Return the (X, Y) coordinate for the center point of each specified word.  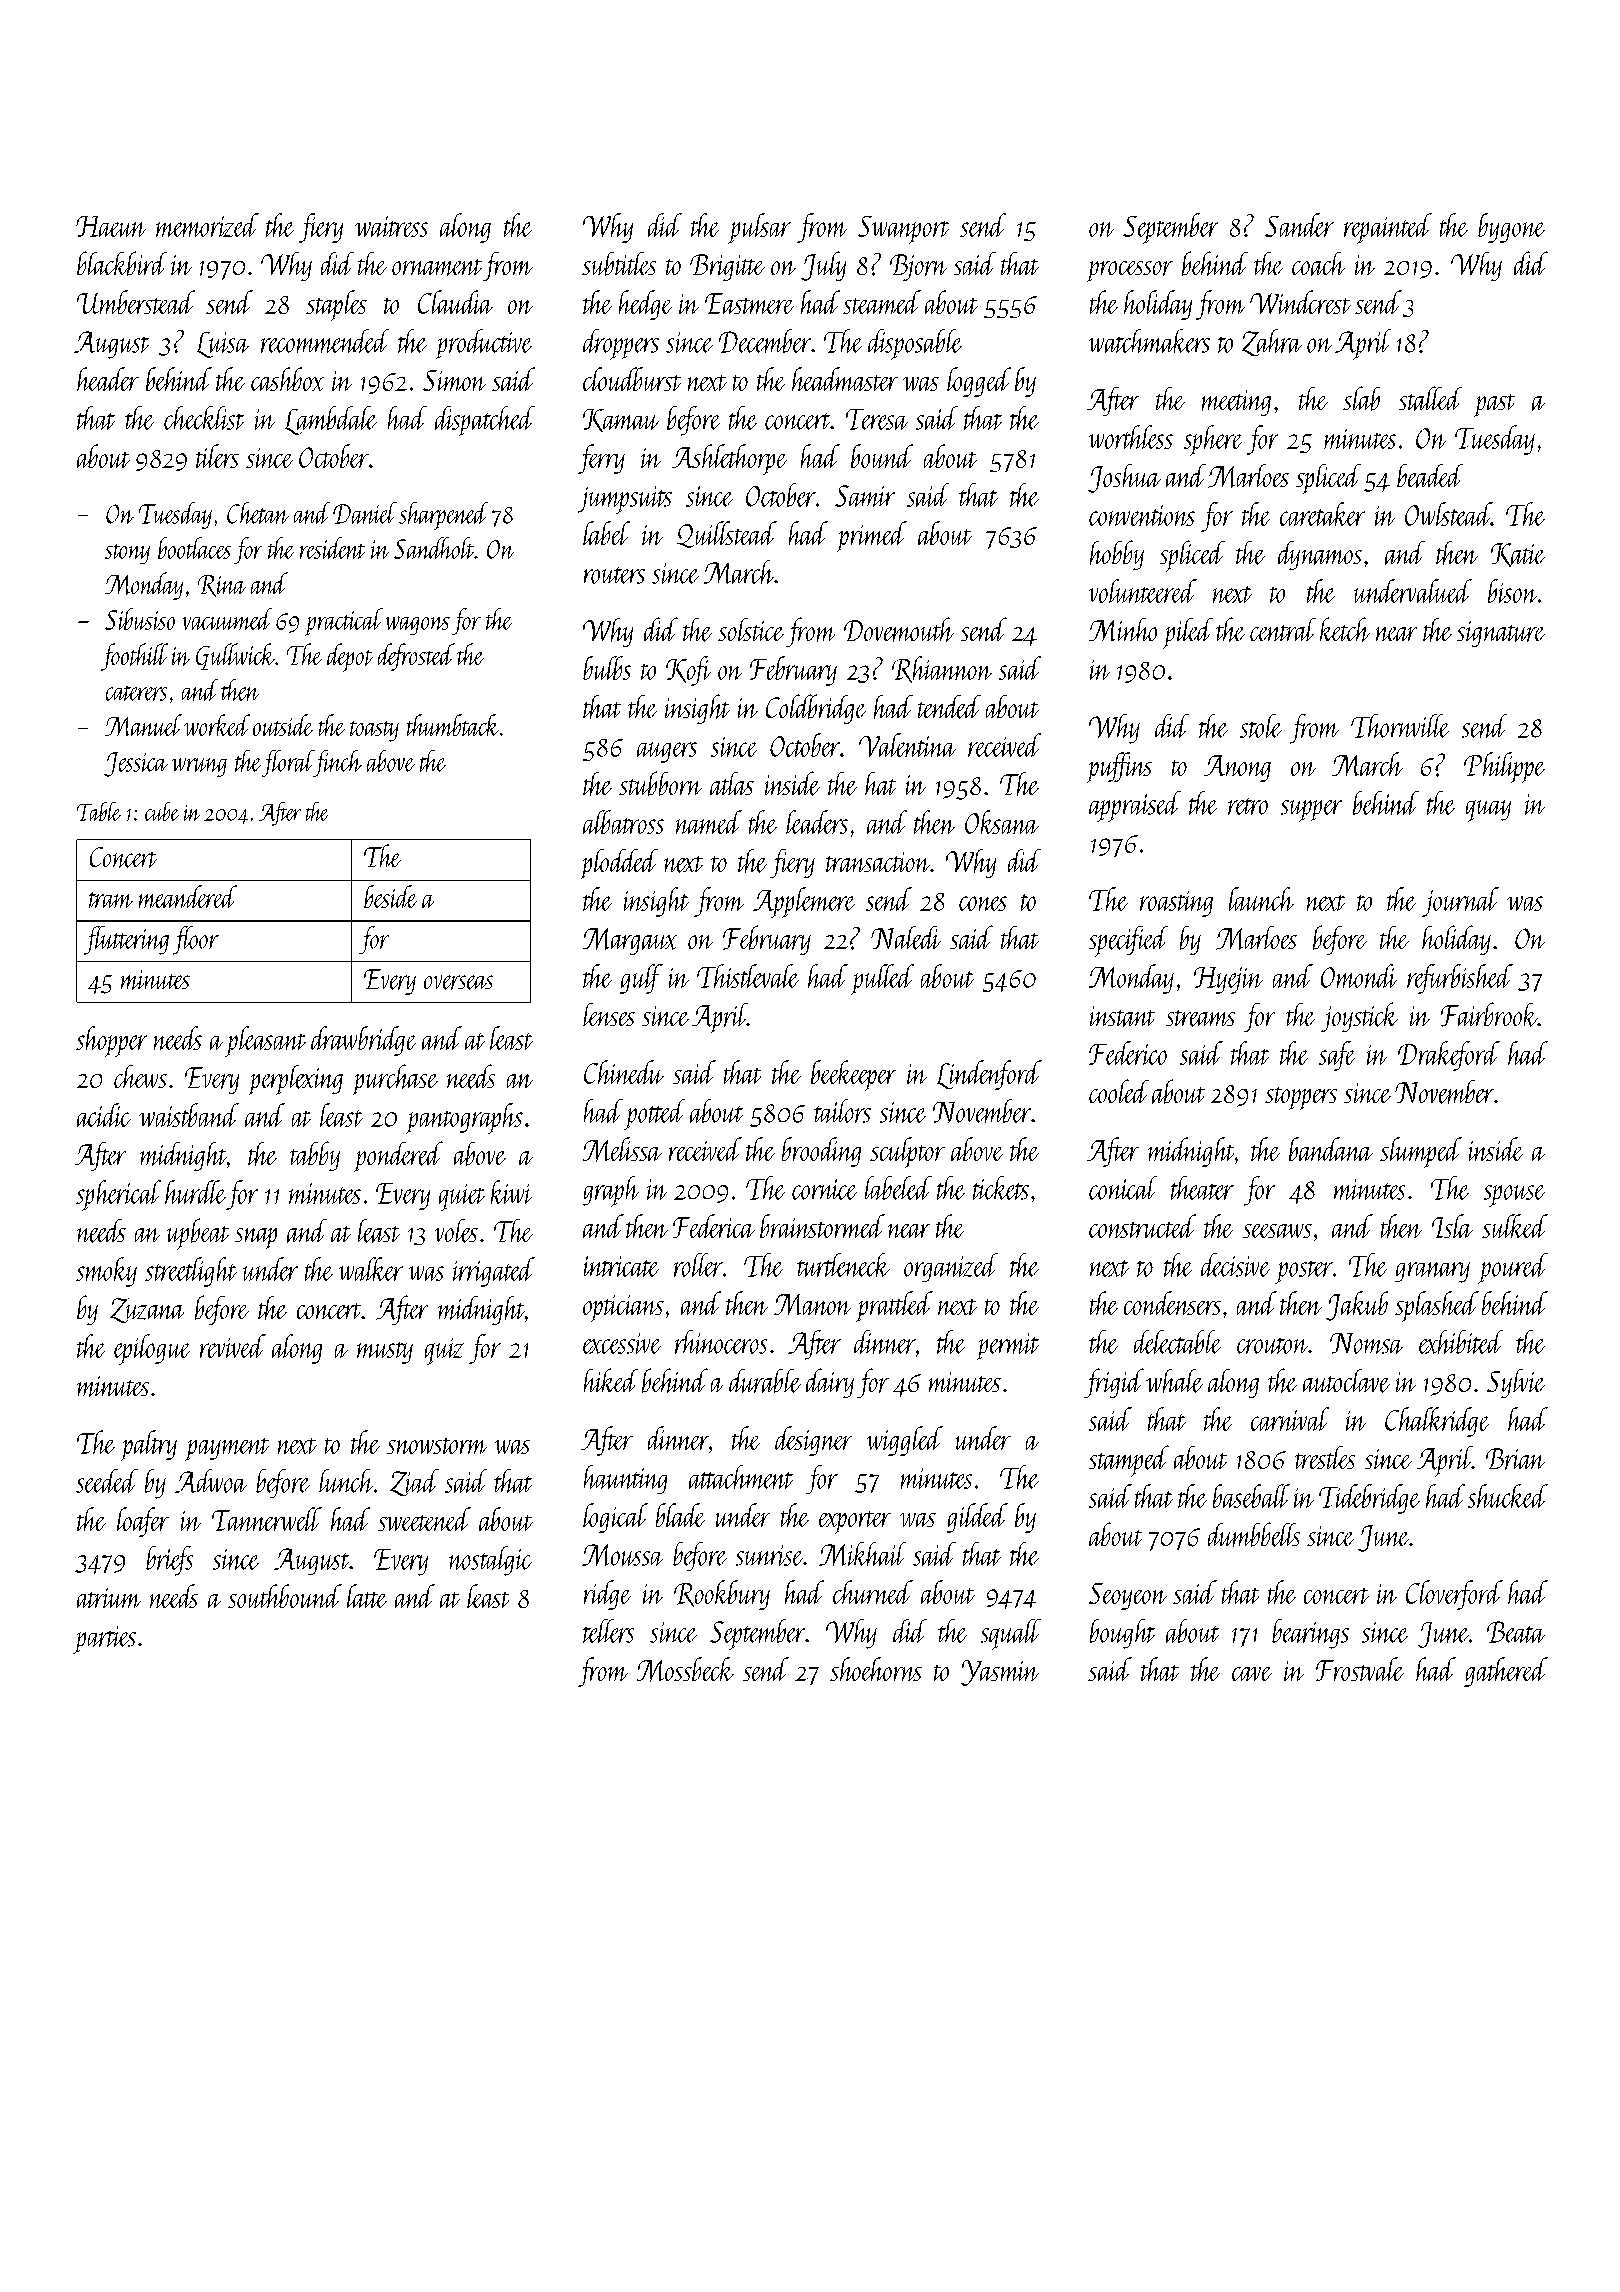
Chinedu (624, 1072)
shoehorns (876, 1669)
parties (104, 1640)
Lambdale (331, 420)
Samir (865, 496)
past (1494, 405)
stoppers (1301, 1098)
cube (162, 811)
